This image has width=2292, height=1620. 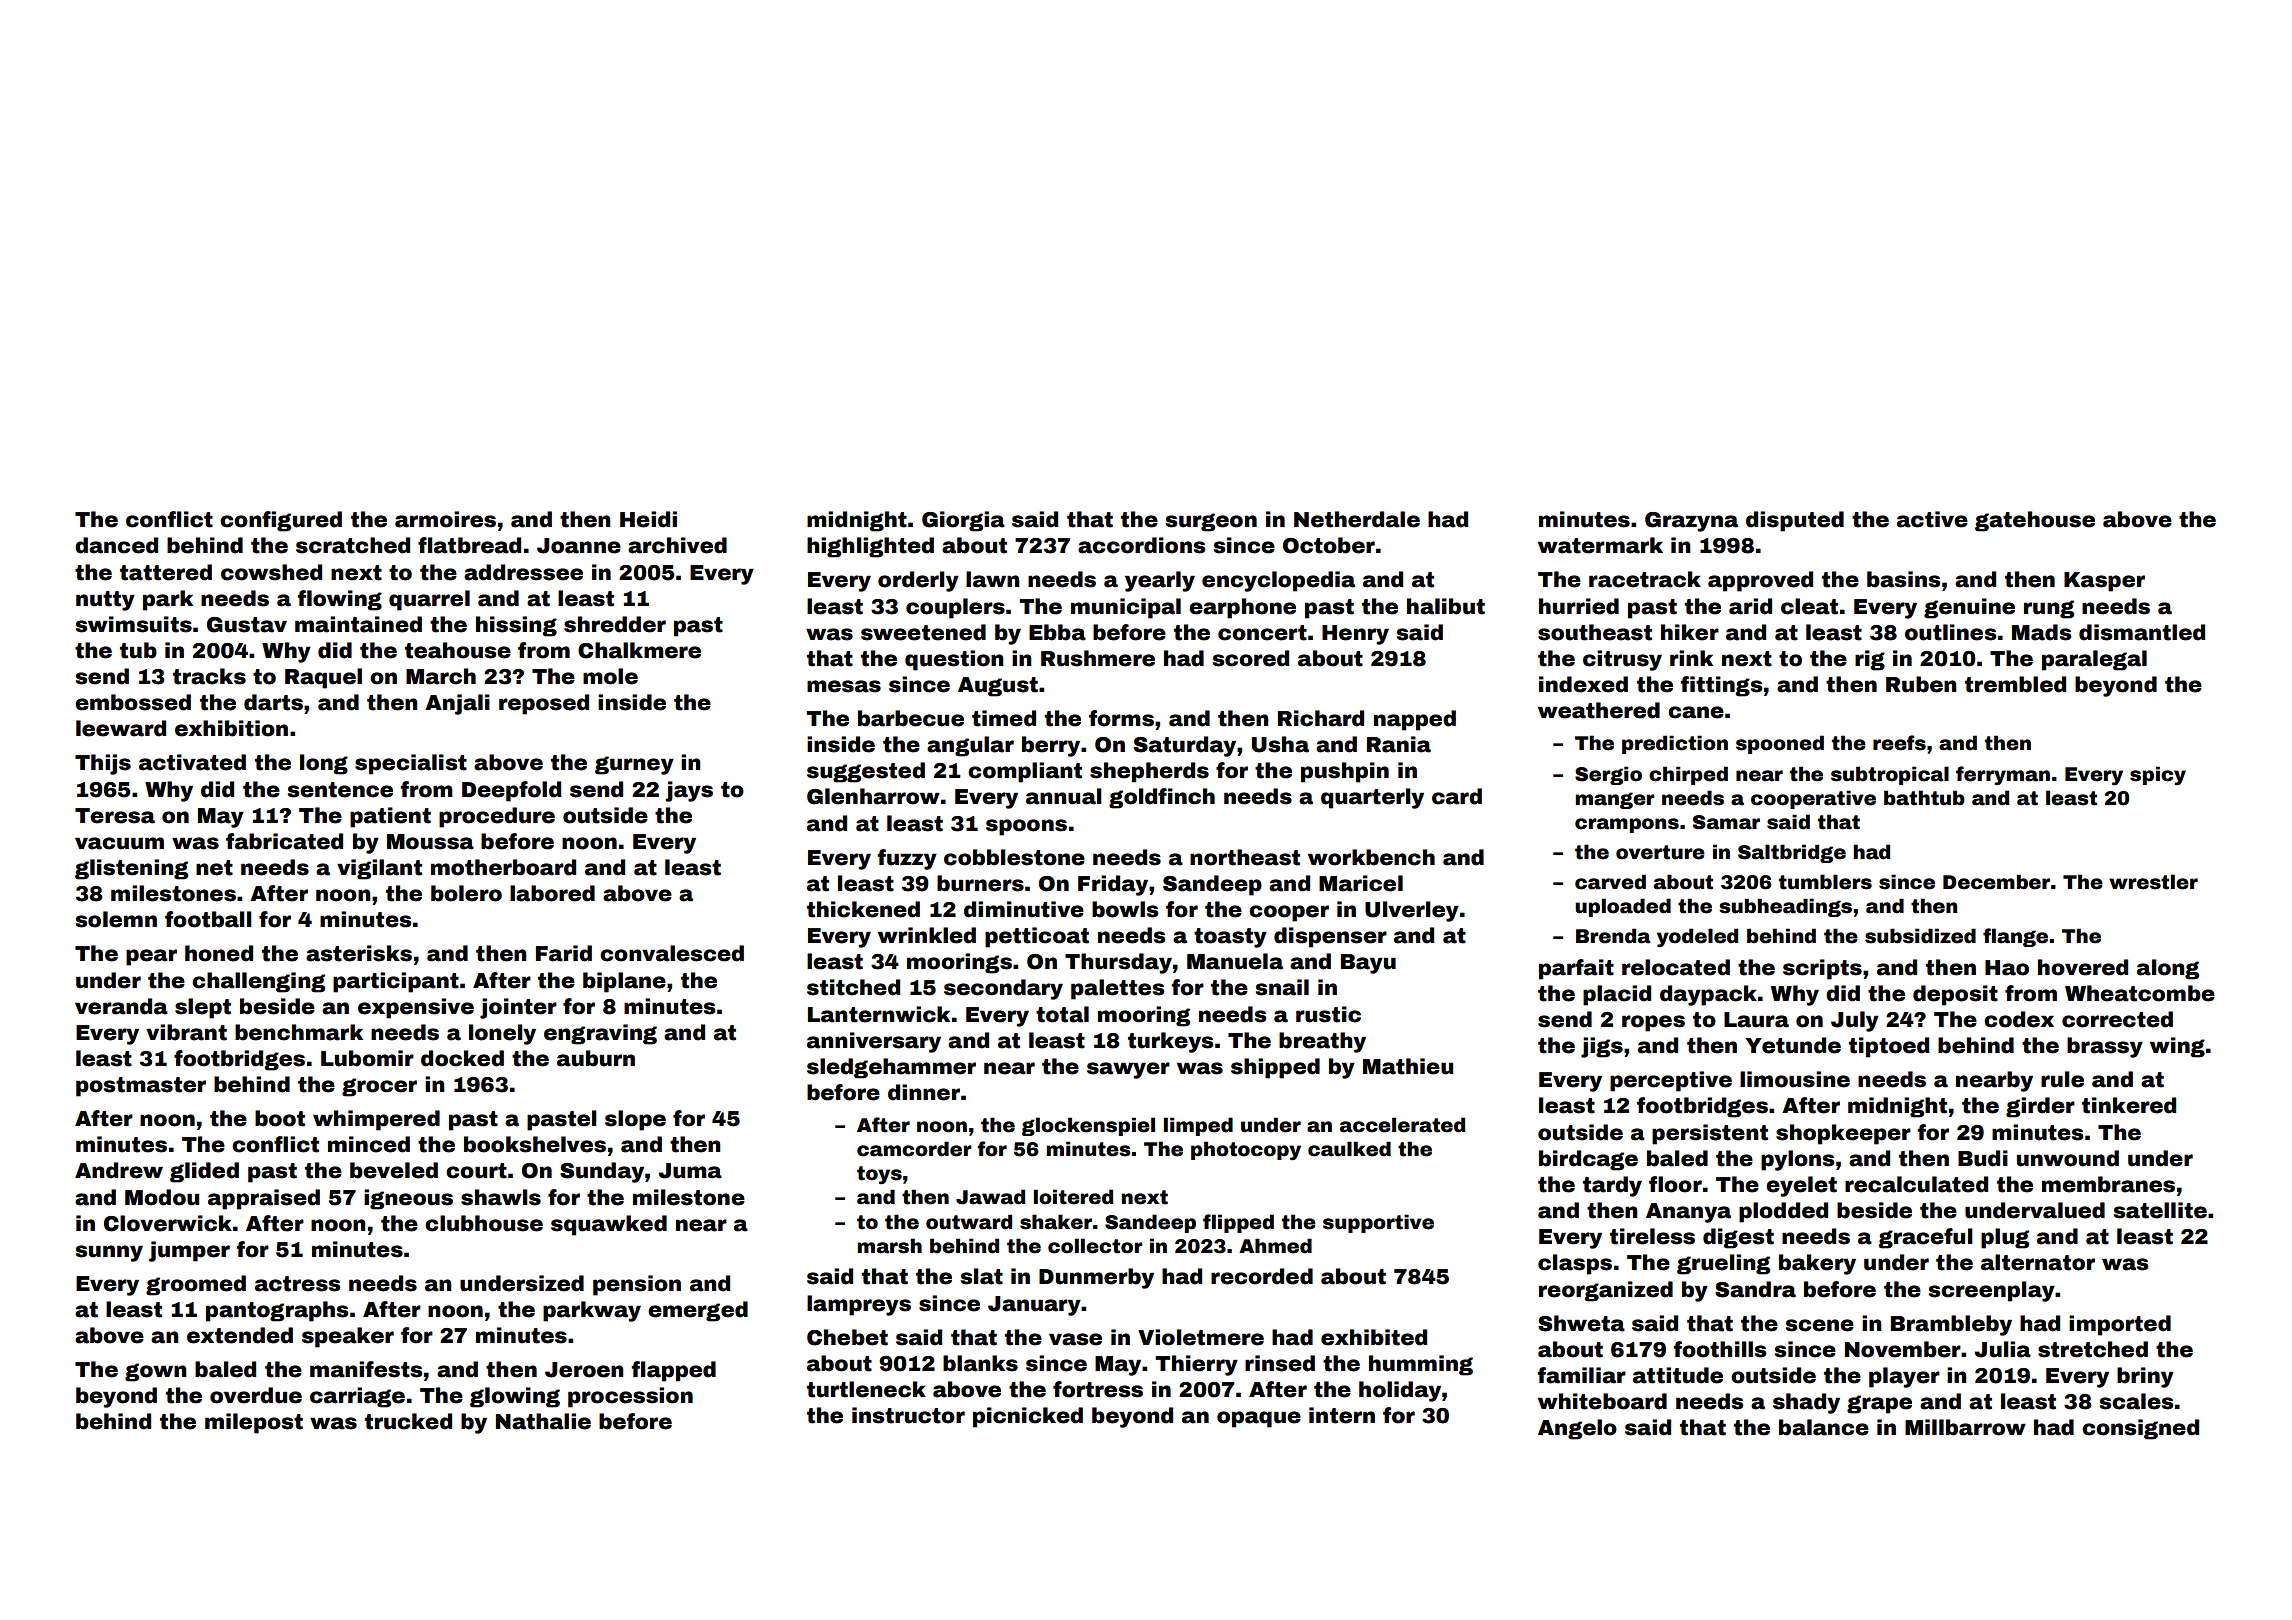 I want to click on tumblers, so click(x=1825, y=882).
